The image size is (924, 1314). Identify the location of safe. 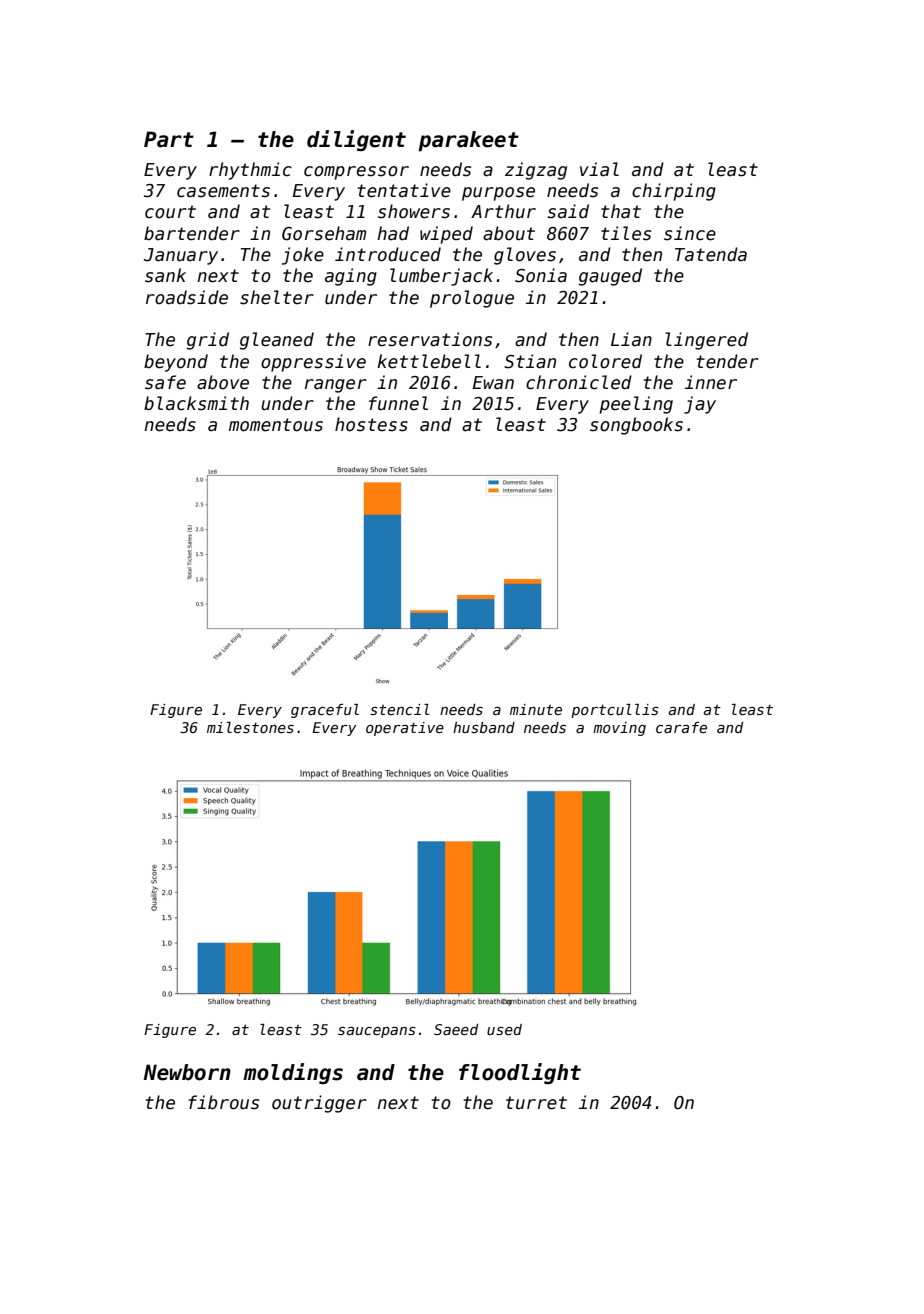
(165, 382).
